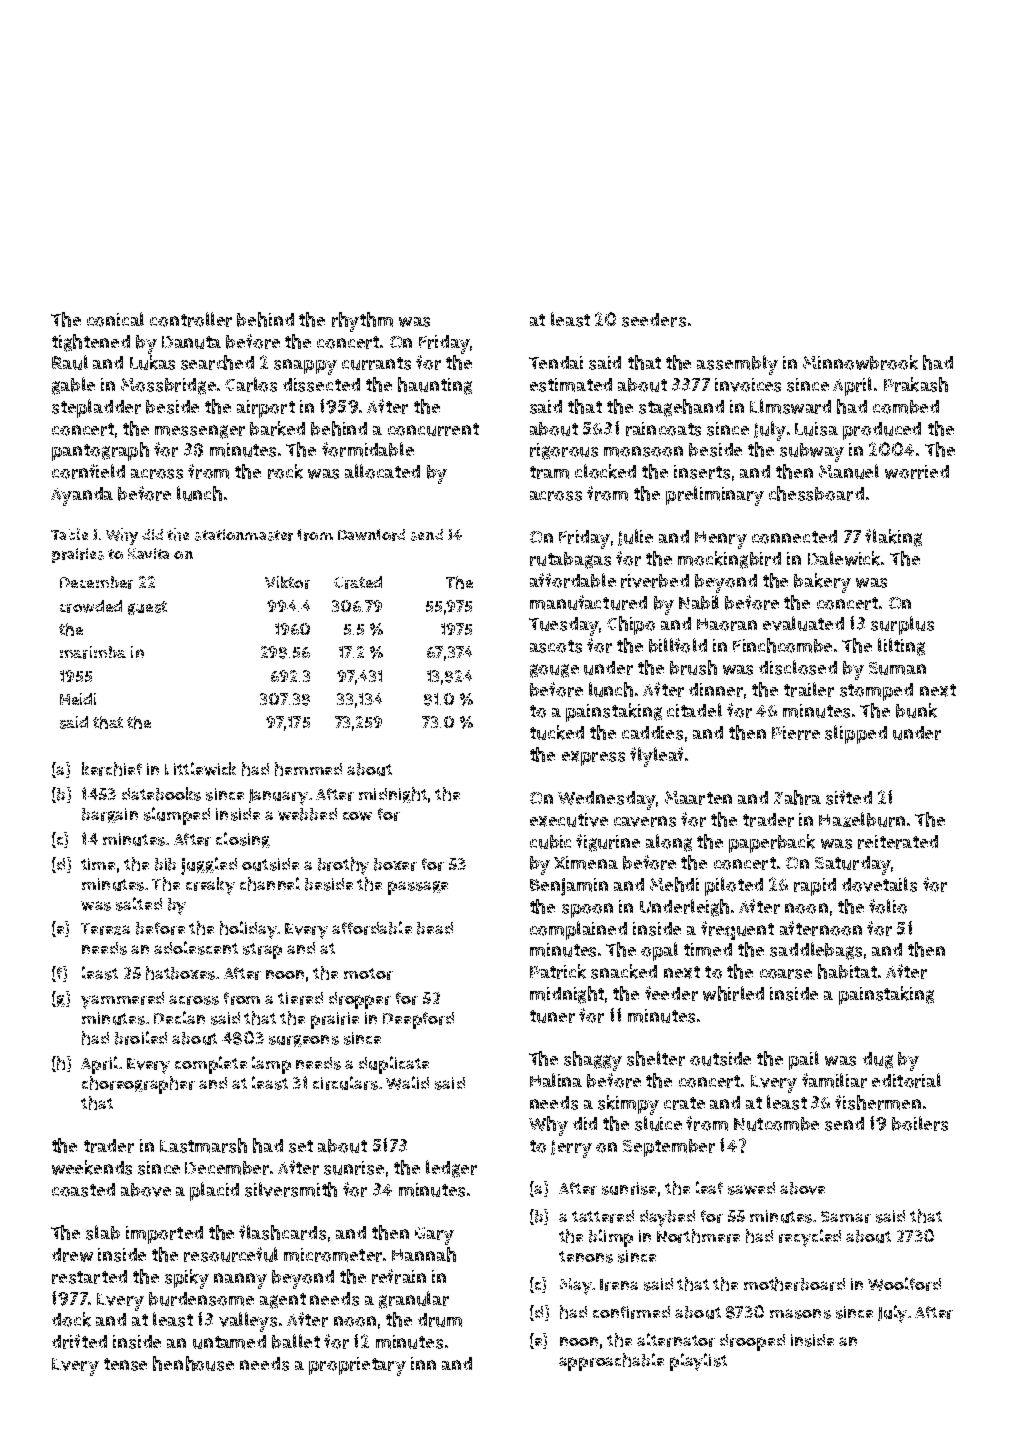 Image resolution: width=1010 pixels, height=1435 pixels. I want to click on Prakash, so click(916, 384).
